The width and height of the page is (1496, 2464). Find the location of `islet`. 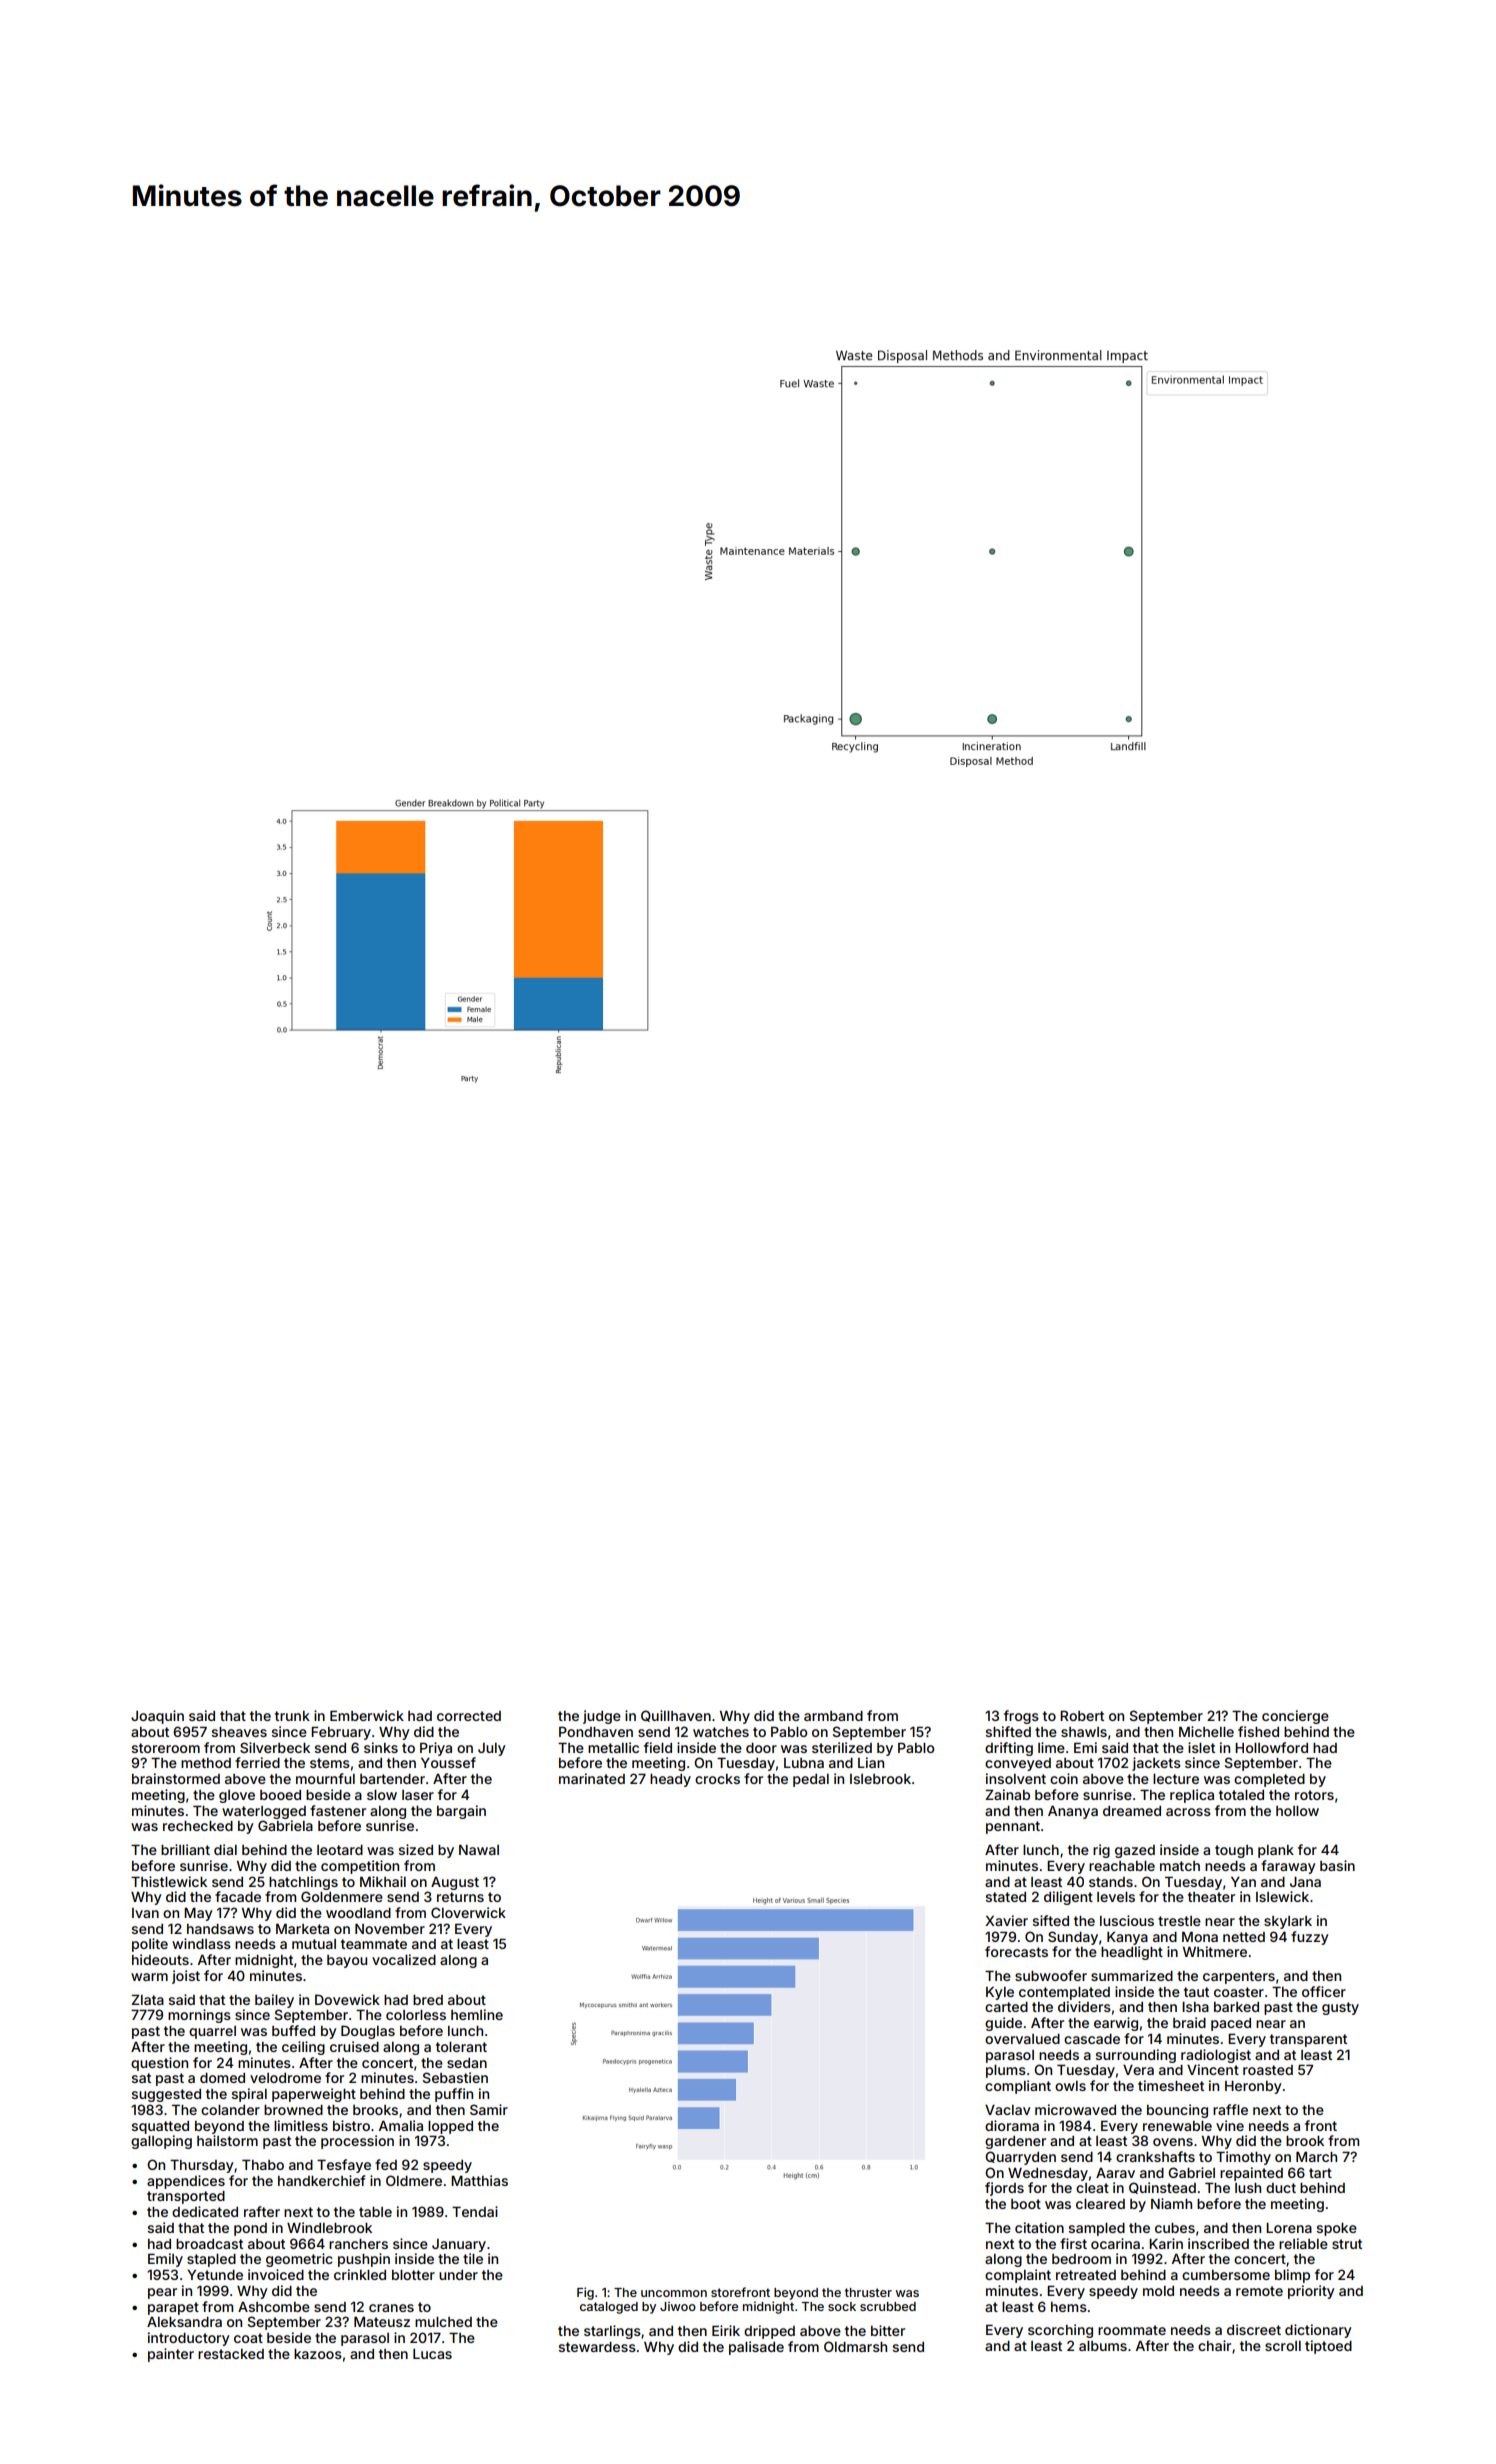

islet is located at coordinates (1201, 1747).
